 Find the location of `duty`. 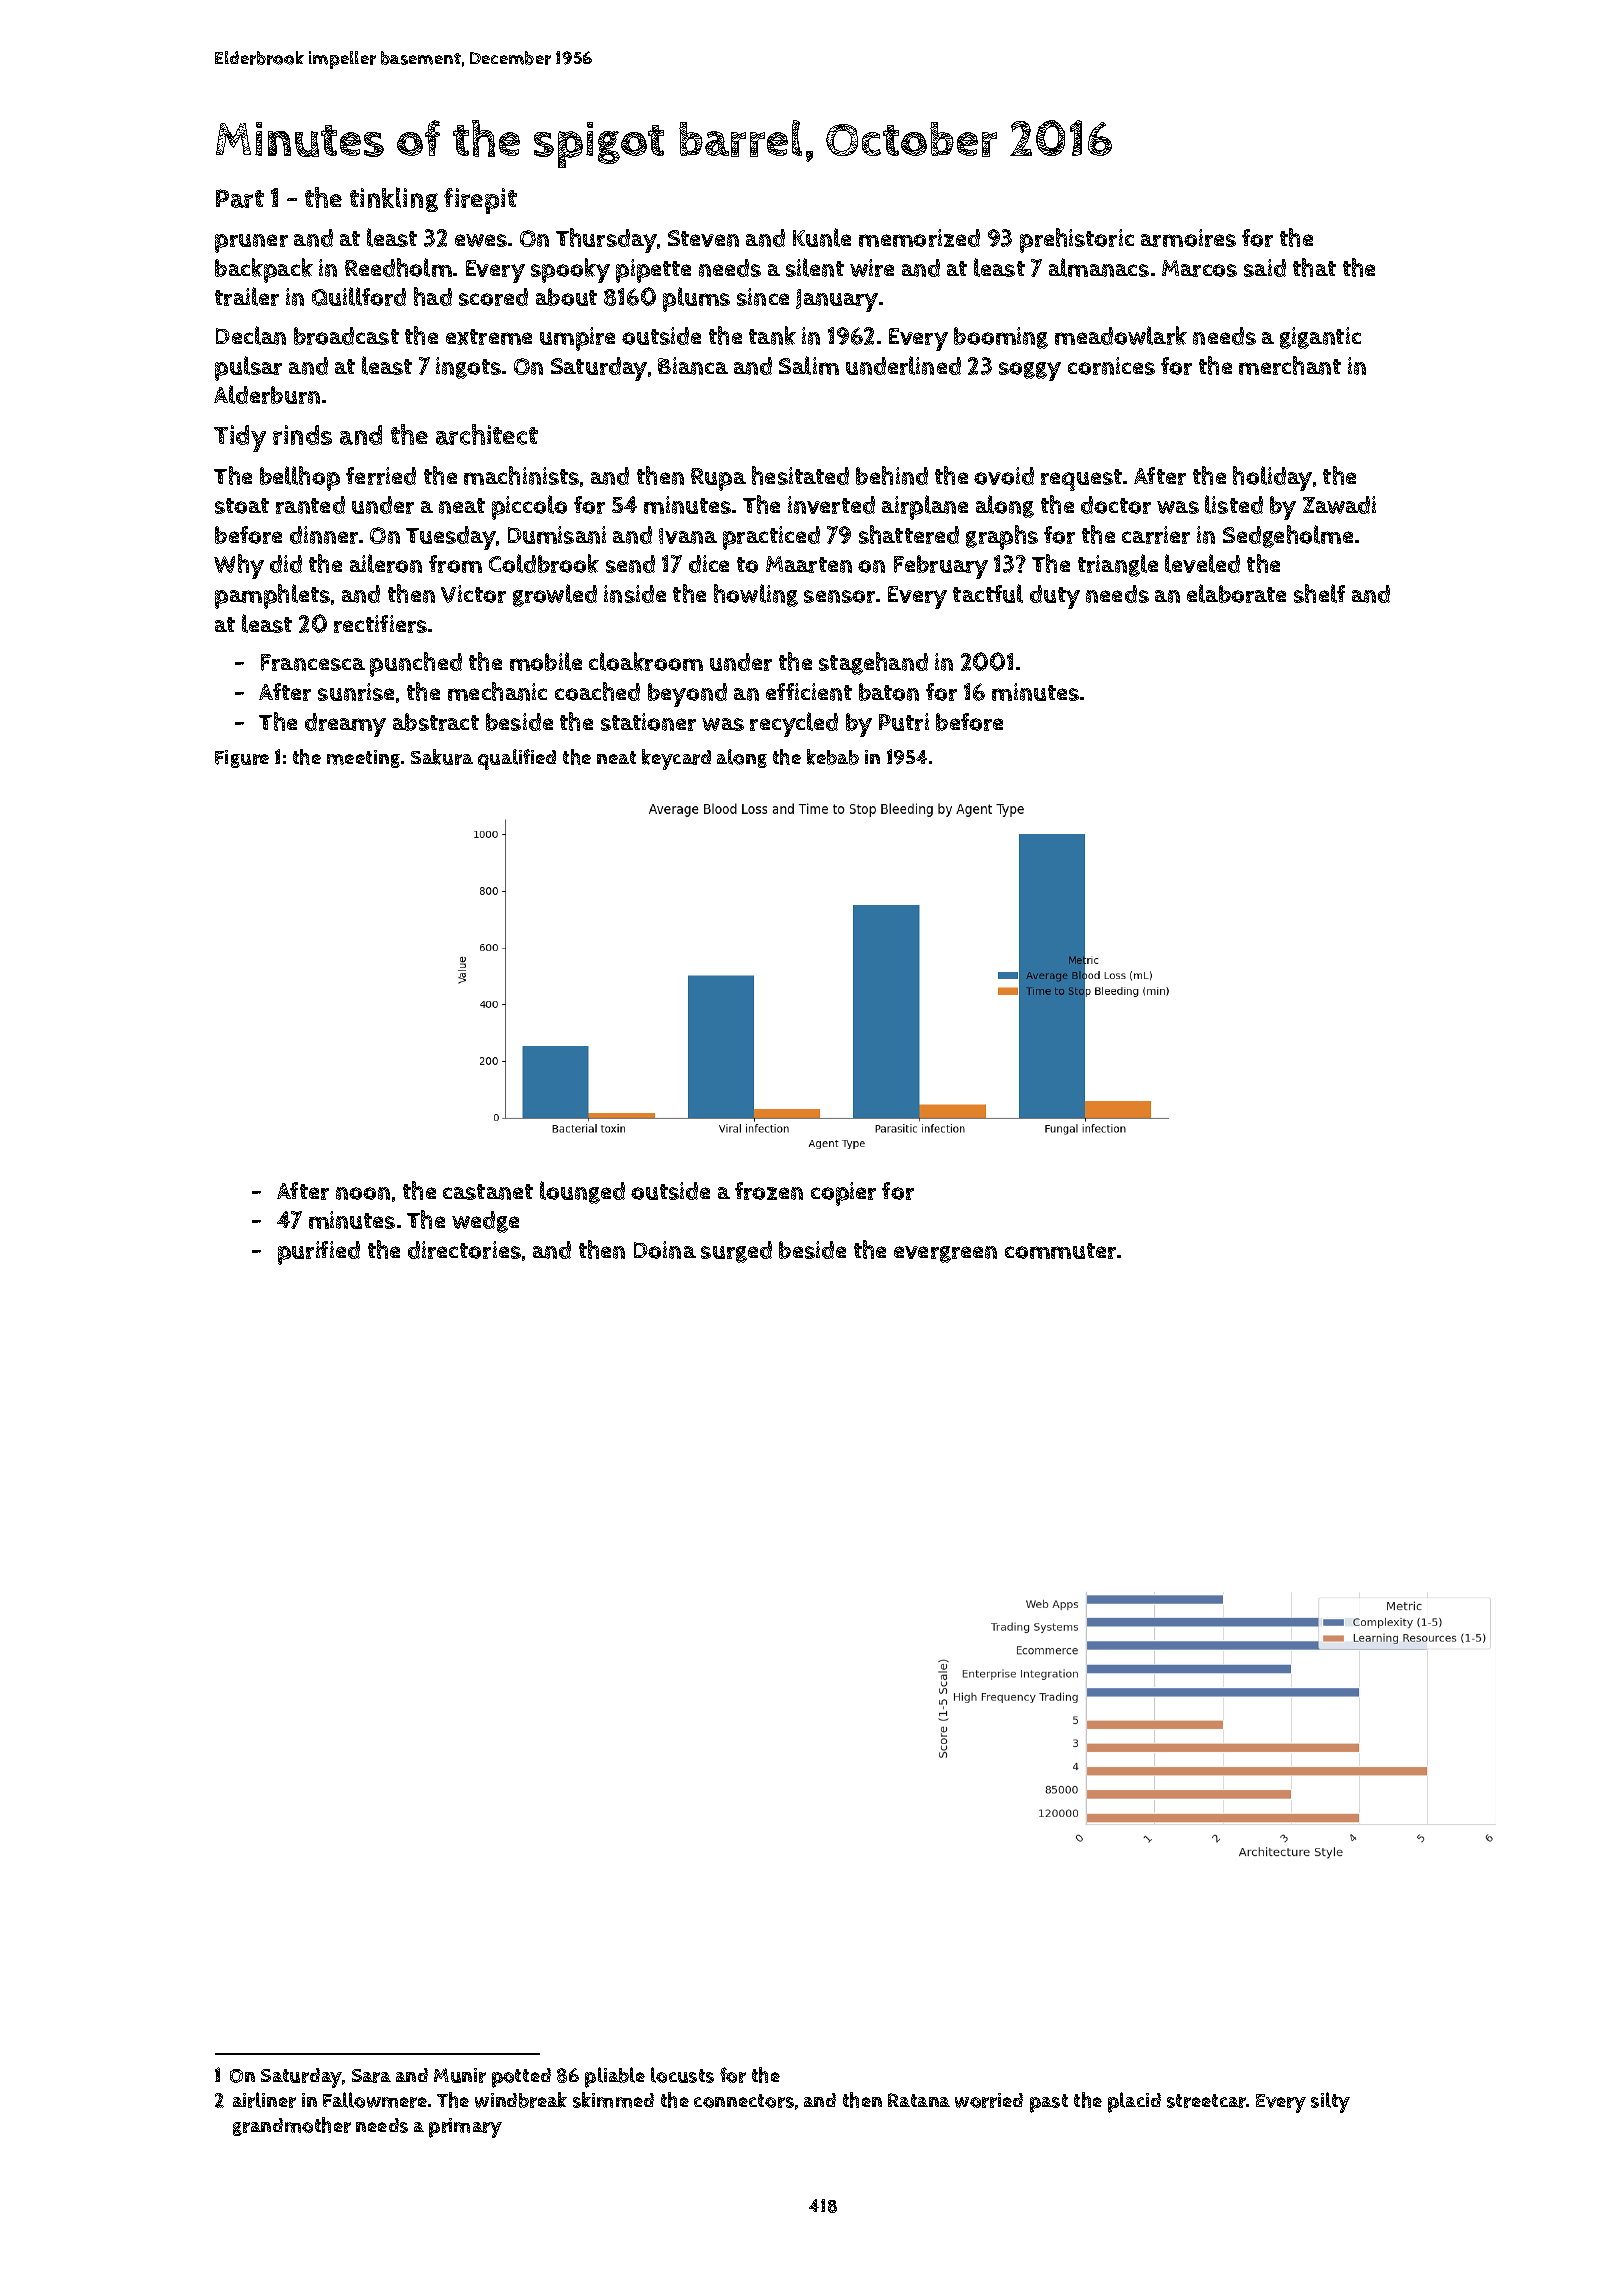

duty is located at coordinates (1055, 597).
